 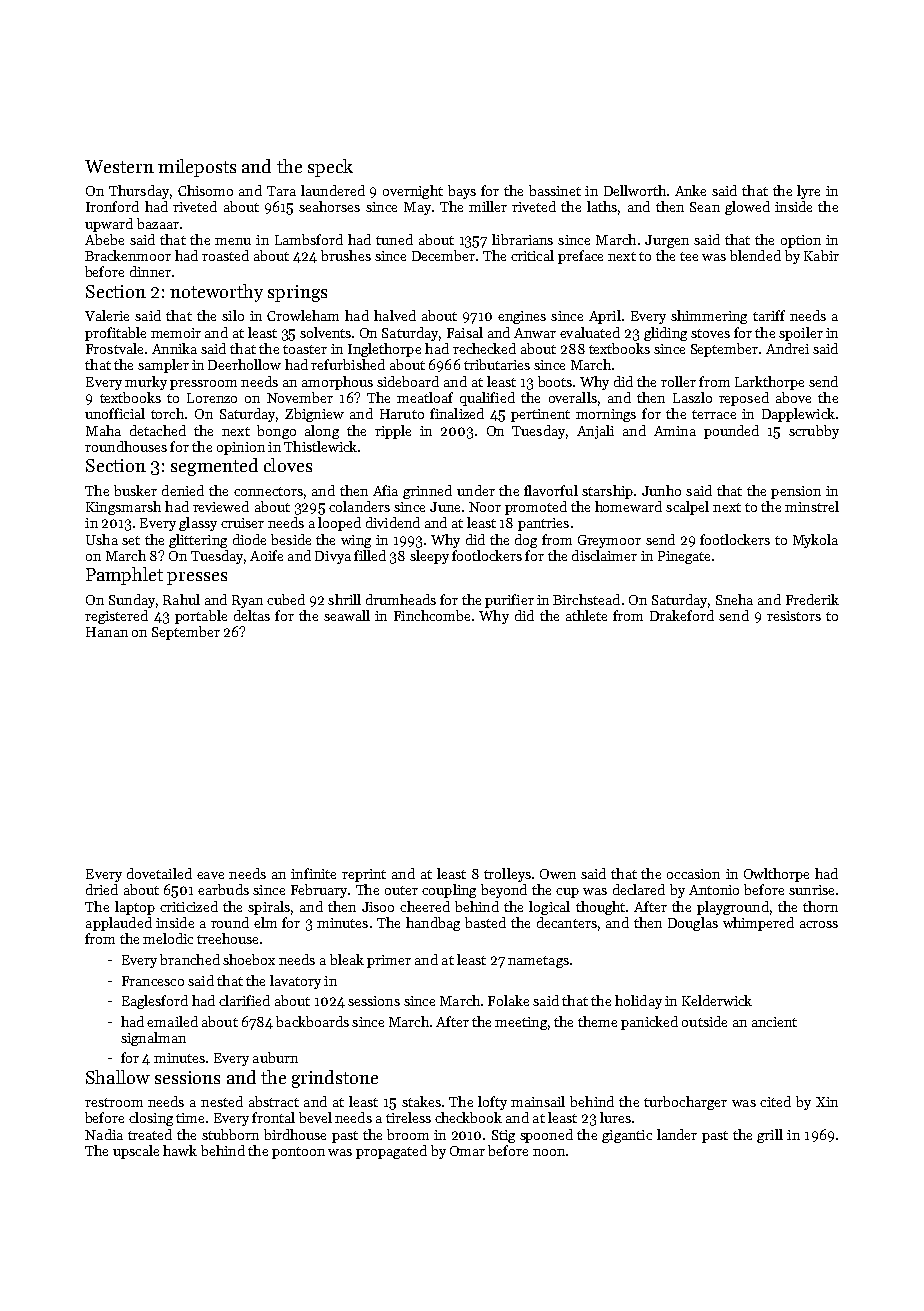 I want to click on upscale, so click(x=136, y=1152).
